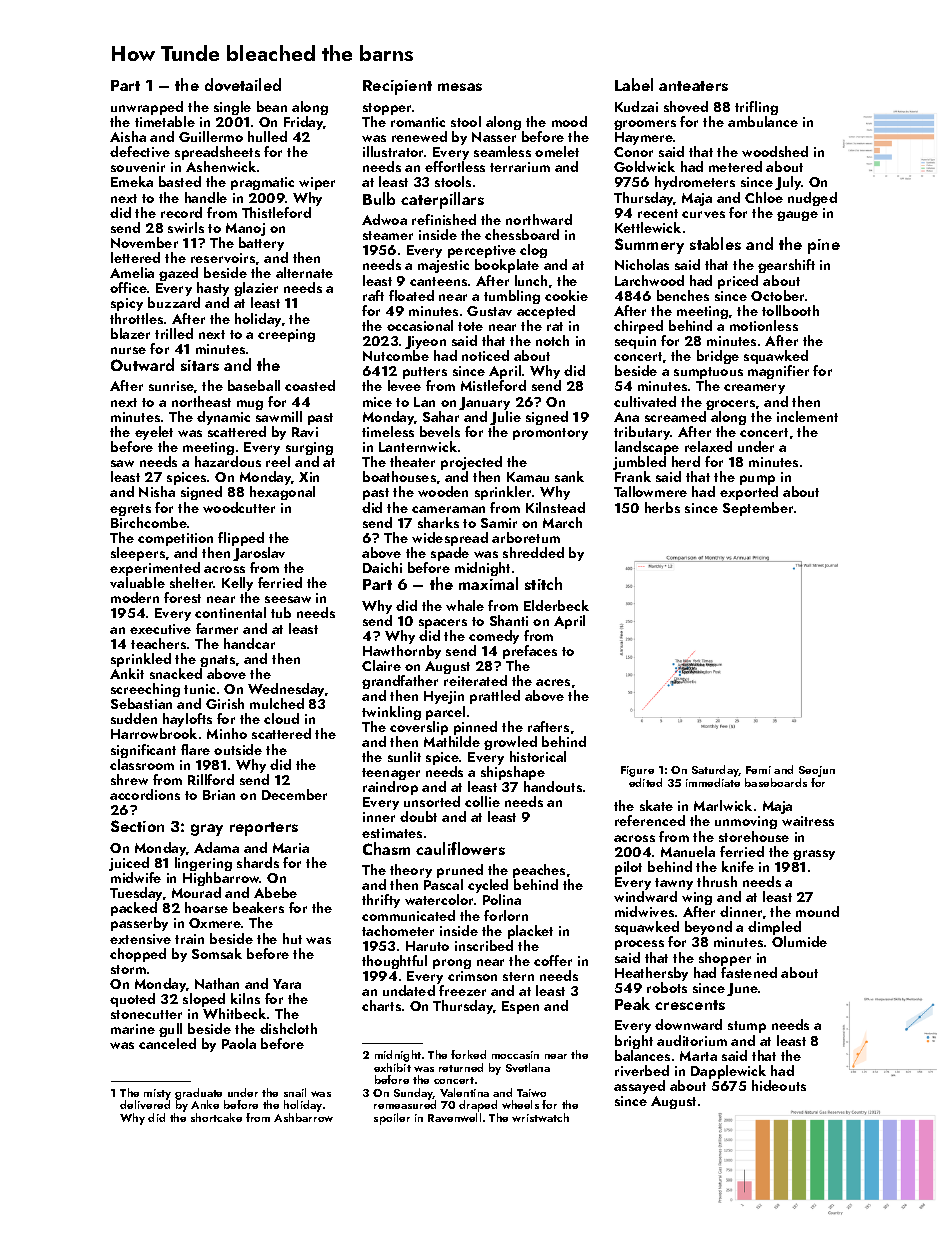 The image size is (952, 1233). I want to click on trilled, so click(174, 333).
